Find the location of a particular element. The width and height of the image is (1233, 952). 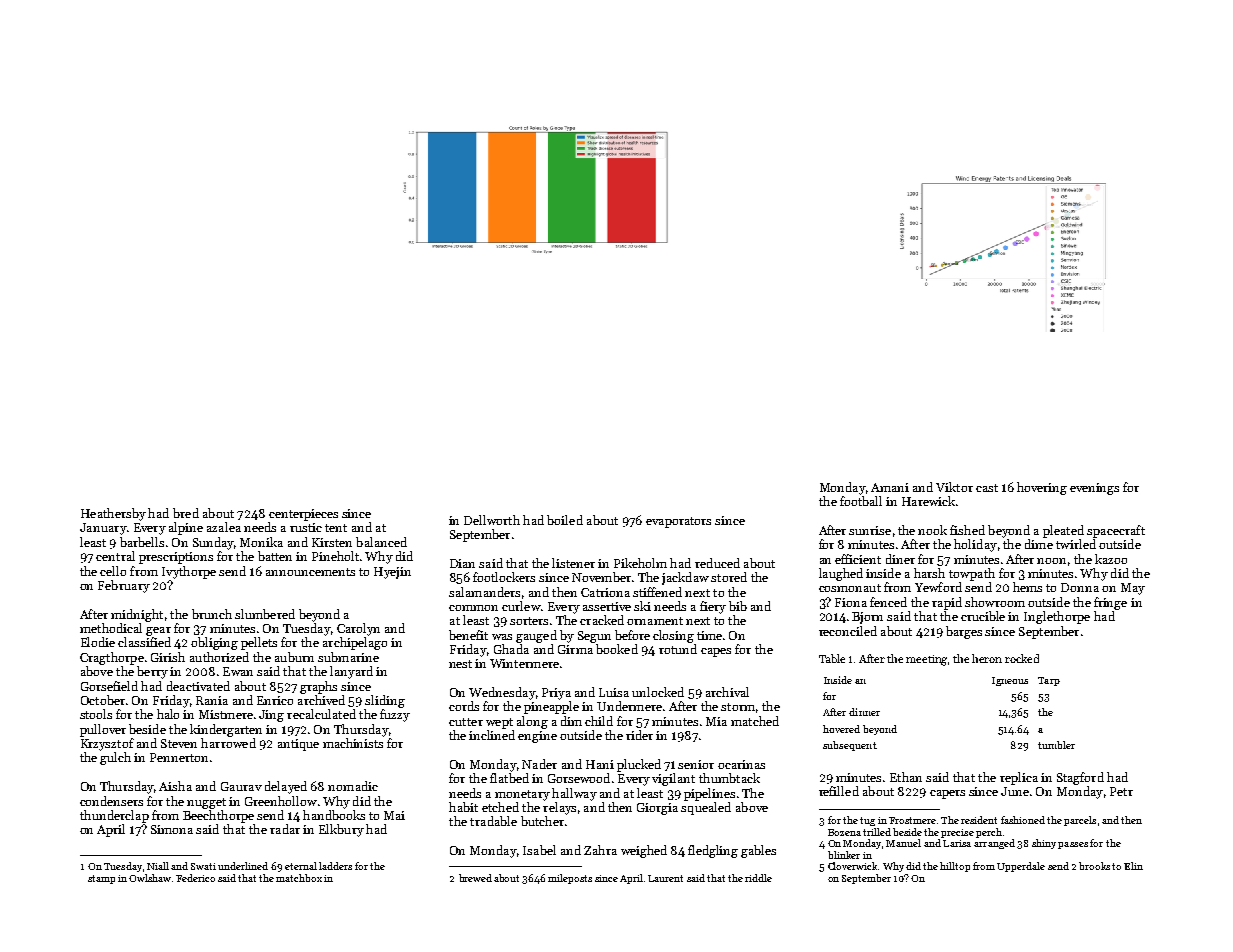

Table is located at coordinates (832, 658).
